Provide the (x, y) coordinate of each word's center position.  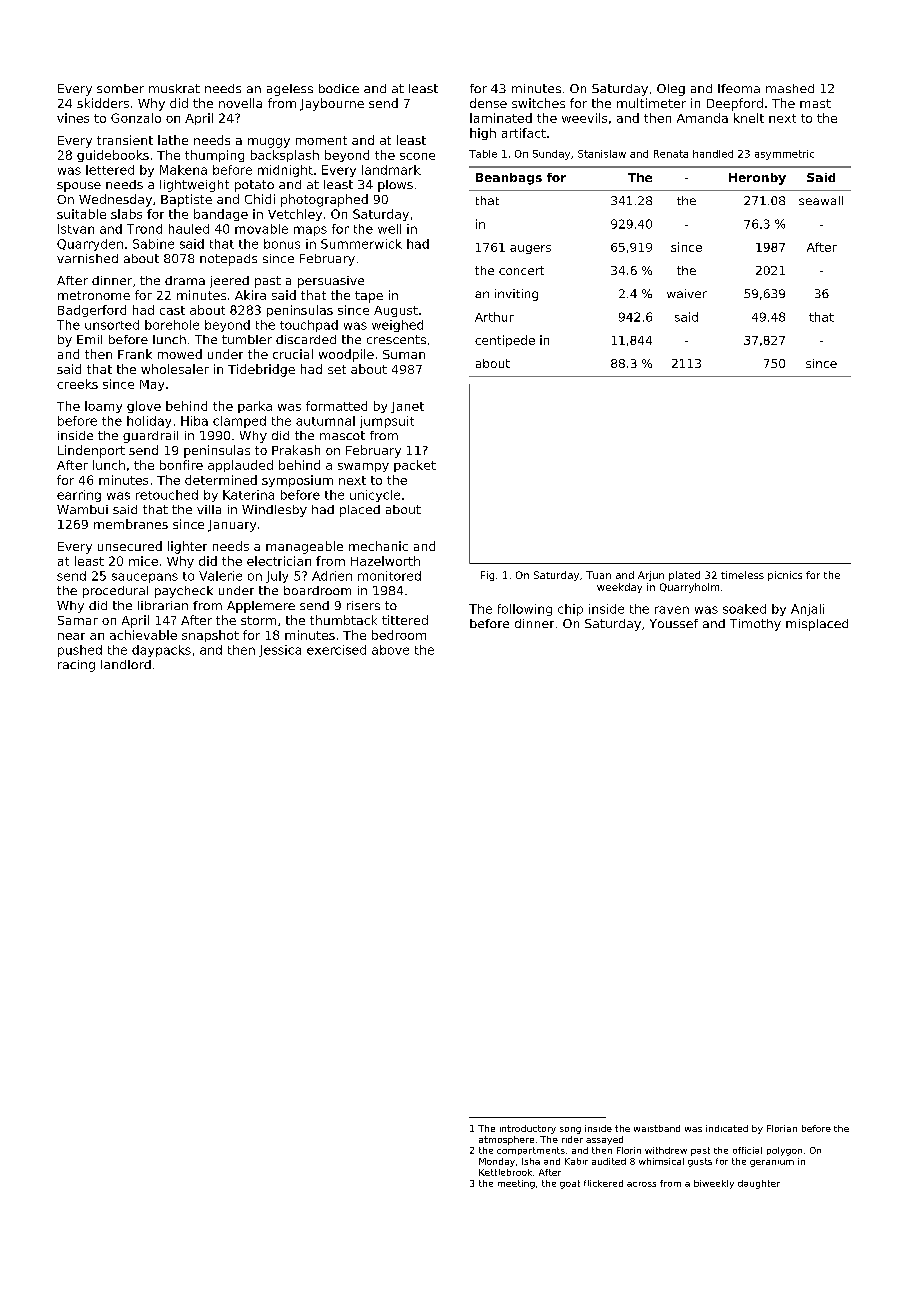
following (525, 610)
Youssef (674, 623)
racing (76, 666)
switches (538, 103)
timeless (742, 575)
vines (73, 118)
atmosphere (506, 1140)
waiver (687, 293)
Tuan (598, 575)
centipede (505, 341)
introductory (528, 1129)
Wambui (82, 509)
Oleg (671, 90)
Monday (497, 1162)
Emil (89, 339)
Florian (782, 1128)
